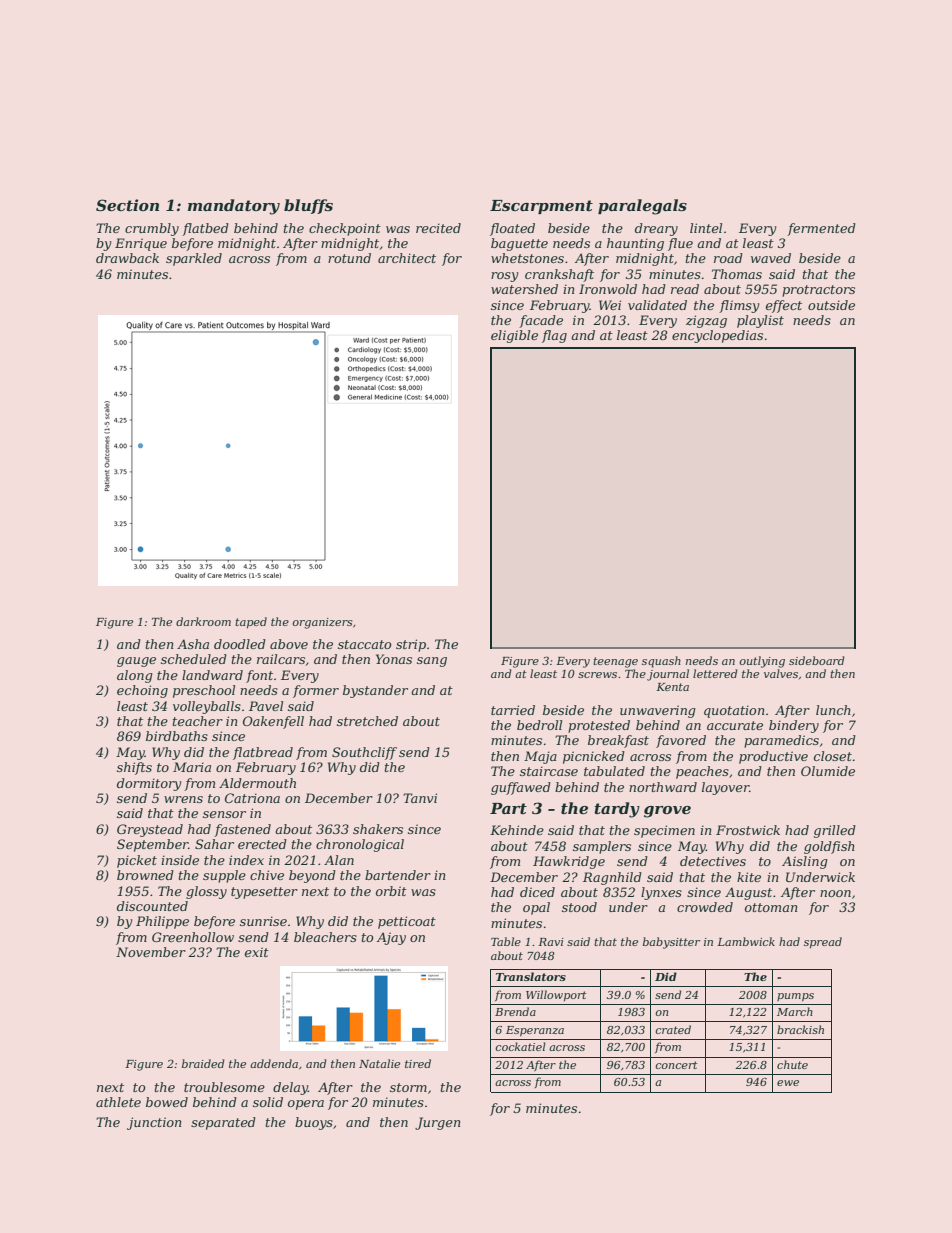 The width and height of the screenshot is (952, 1233). I want to click on organizers, so click(322, 623).
